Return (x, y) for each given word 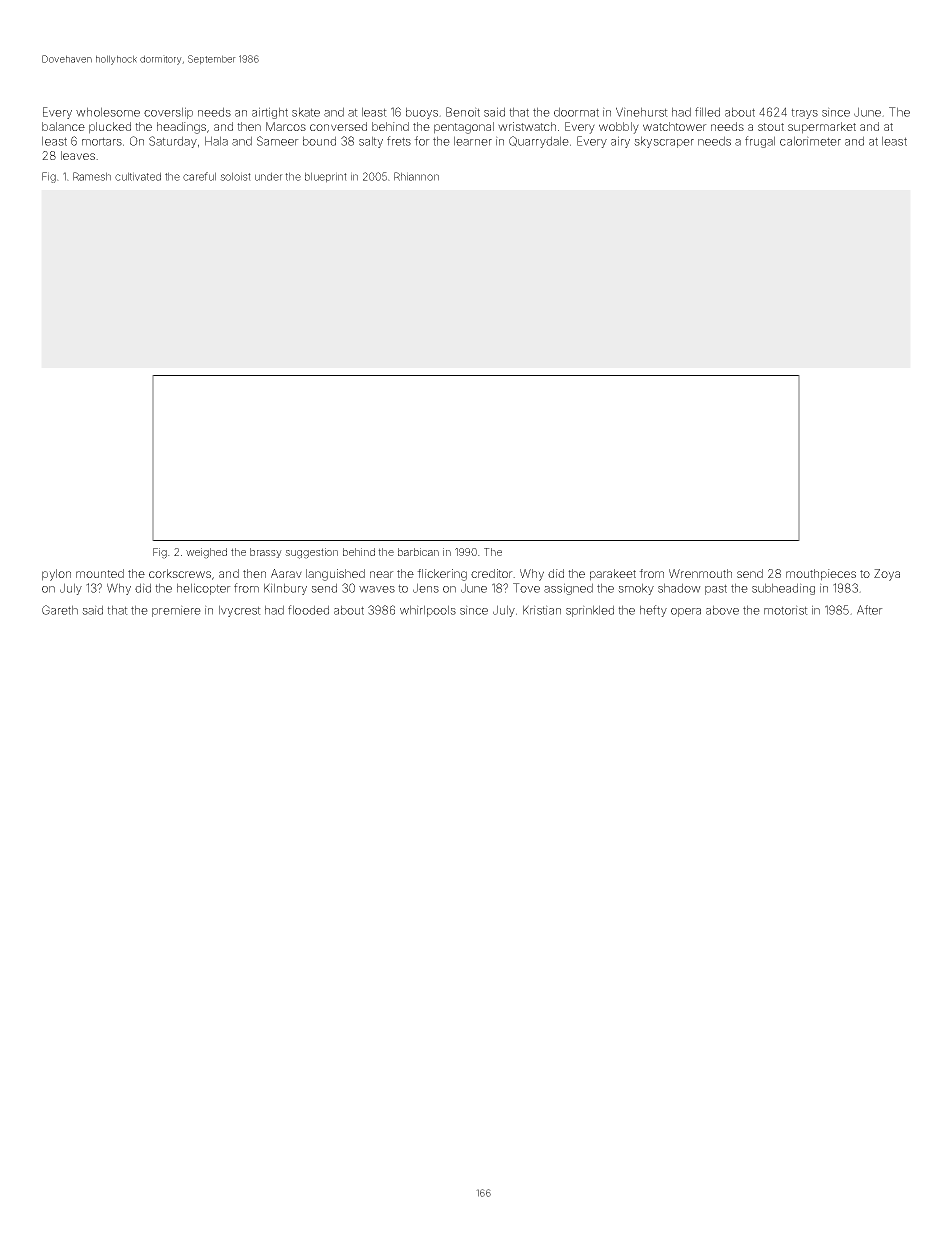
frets (399, 141)
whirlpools (428, 611)
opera (686, 612)
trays (804, 113)
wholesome (108, 112)
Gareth (60, 610)
